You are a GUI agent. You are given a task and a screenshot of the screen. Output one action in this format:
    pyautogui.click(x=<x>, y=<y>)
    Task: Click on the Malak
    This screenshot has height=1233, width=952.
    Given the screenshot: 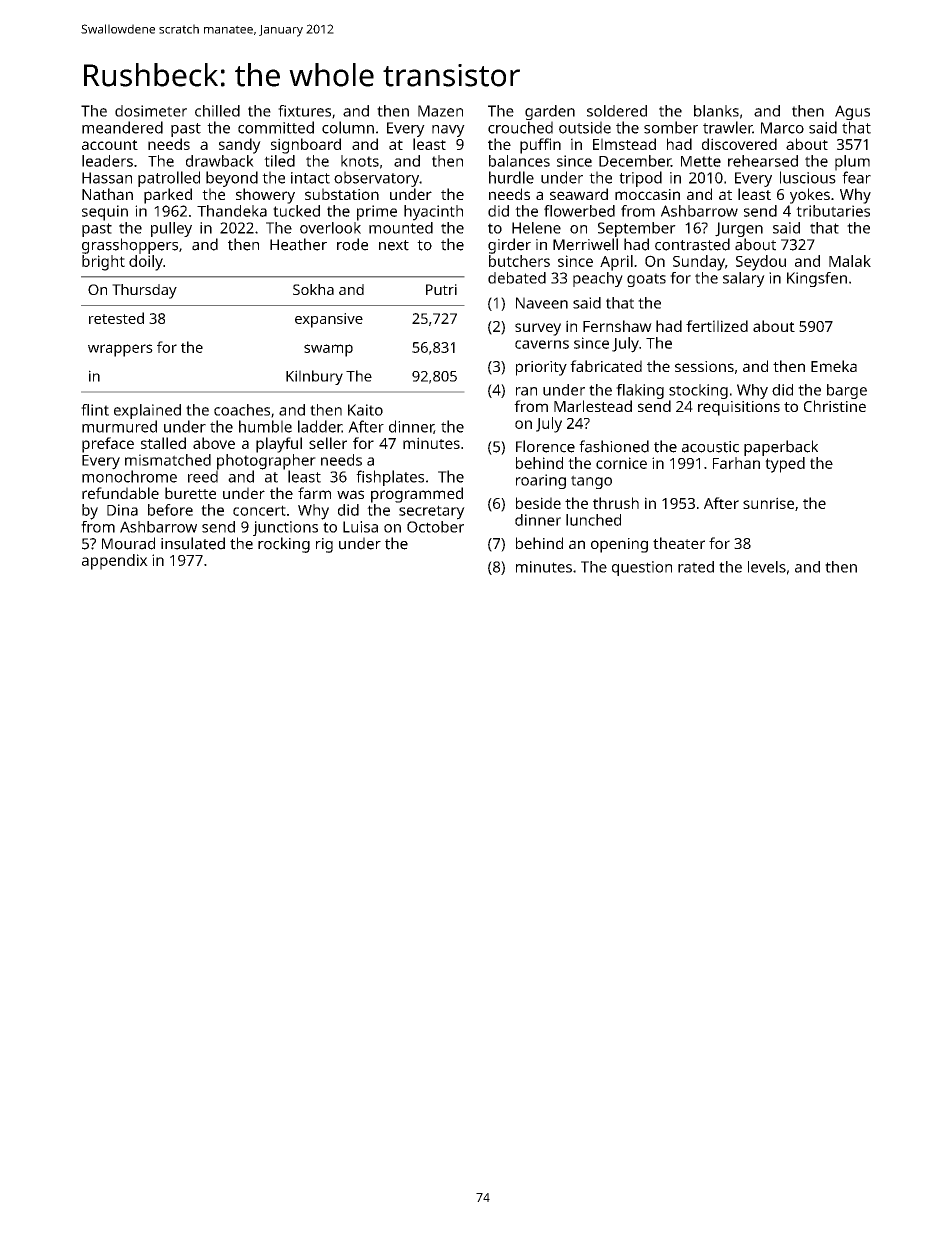 What is the action you would take?
    pyautogui.click(x=850, y=261)
